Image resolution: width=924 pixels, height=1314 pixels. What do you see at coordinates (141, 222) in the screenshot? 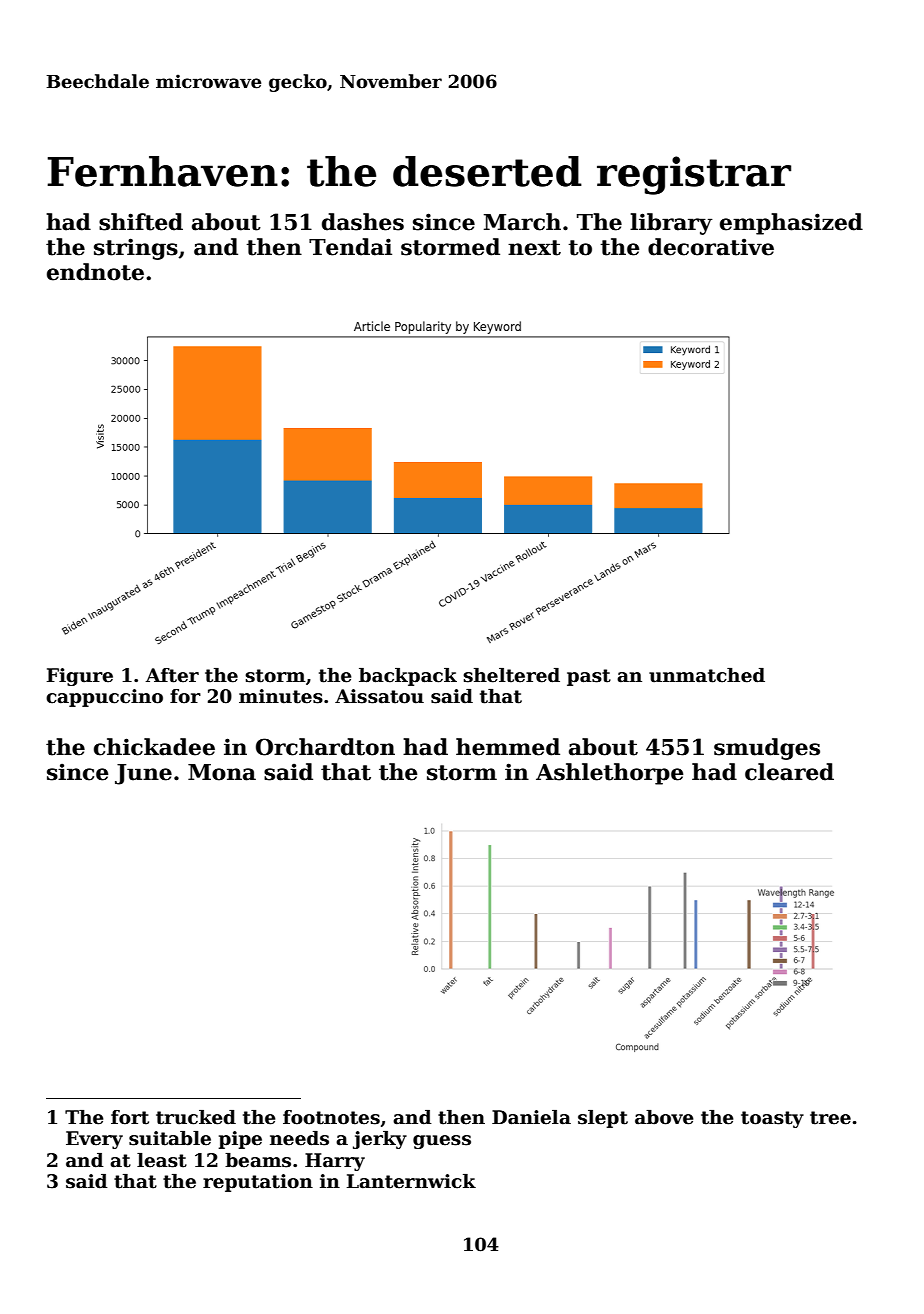
I see `shifted` at bounding box center [141, 222].
